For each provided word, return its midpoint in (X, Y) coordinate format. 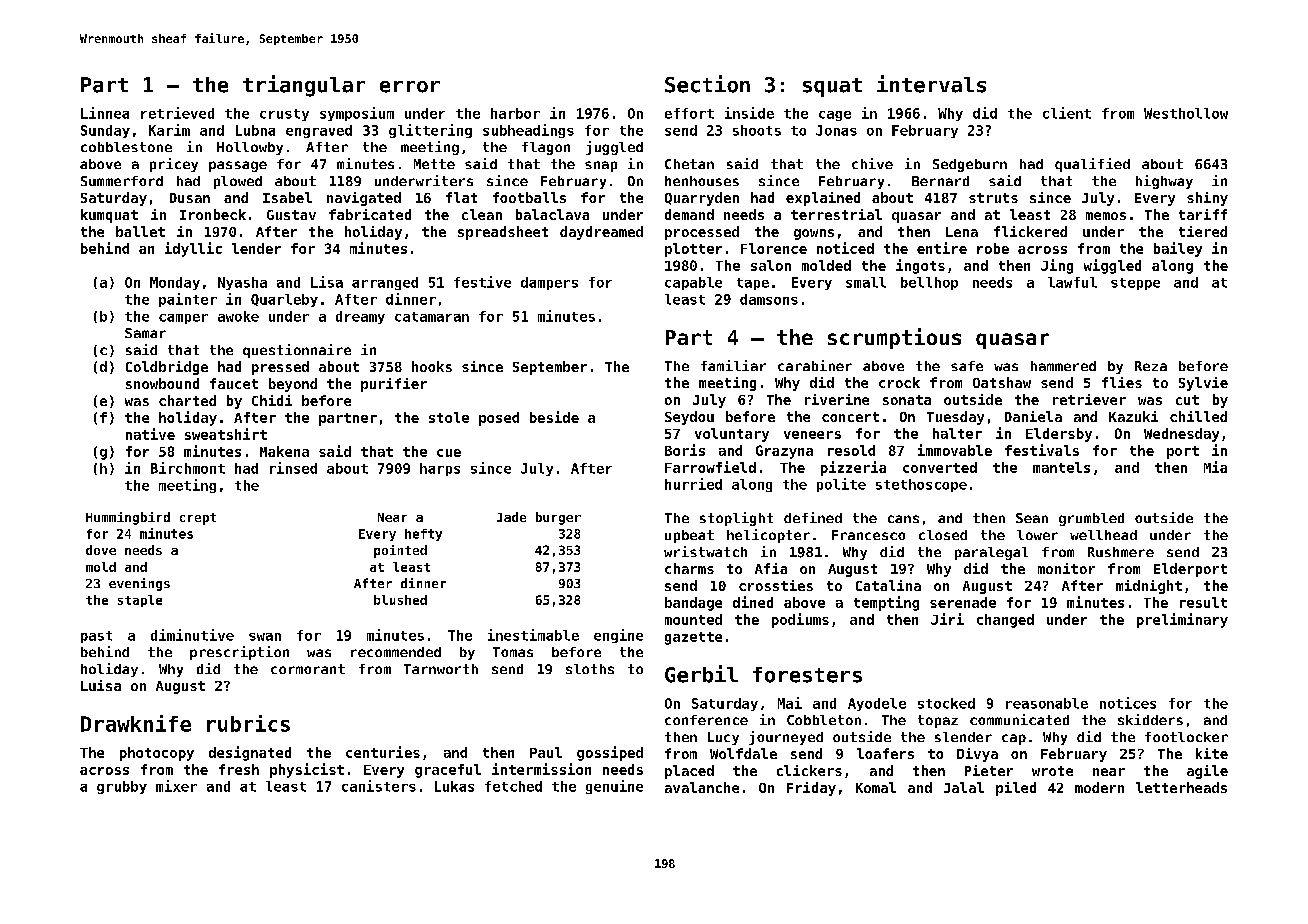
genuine (614, 787)
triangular (304, 86)
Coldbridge (167, 368)
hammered (1063, 366)
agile (1207, 772)
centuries (383, 752)
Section (707, 84)
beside (554, 417)
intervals (931, 84)
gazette (693, 638)
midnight (1149, 587)
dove (101, 550)
